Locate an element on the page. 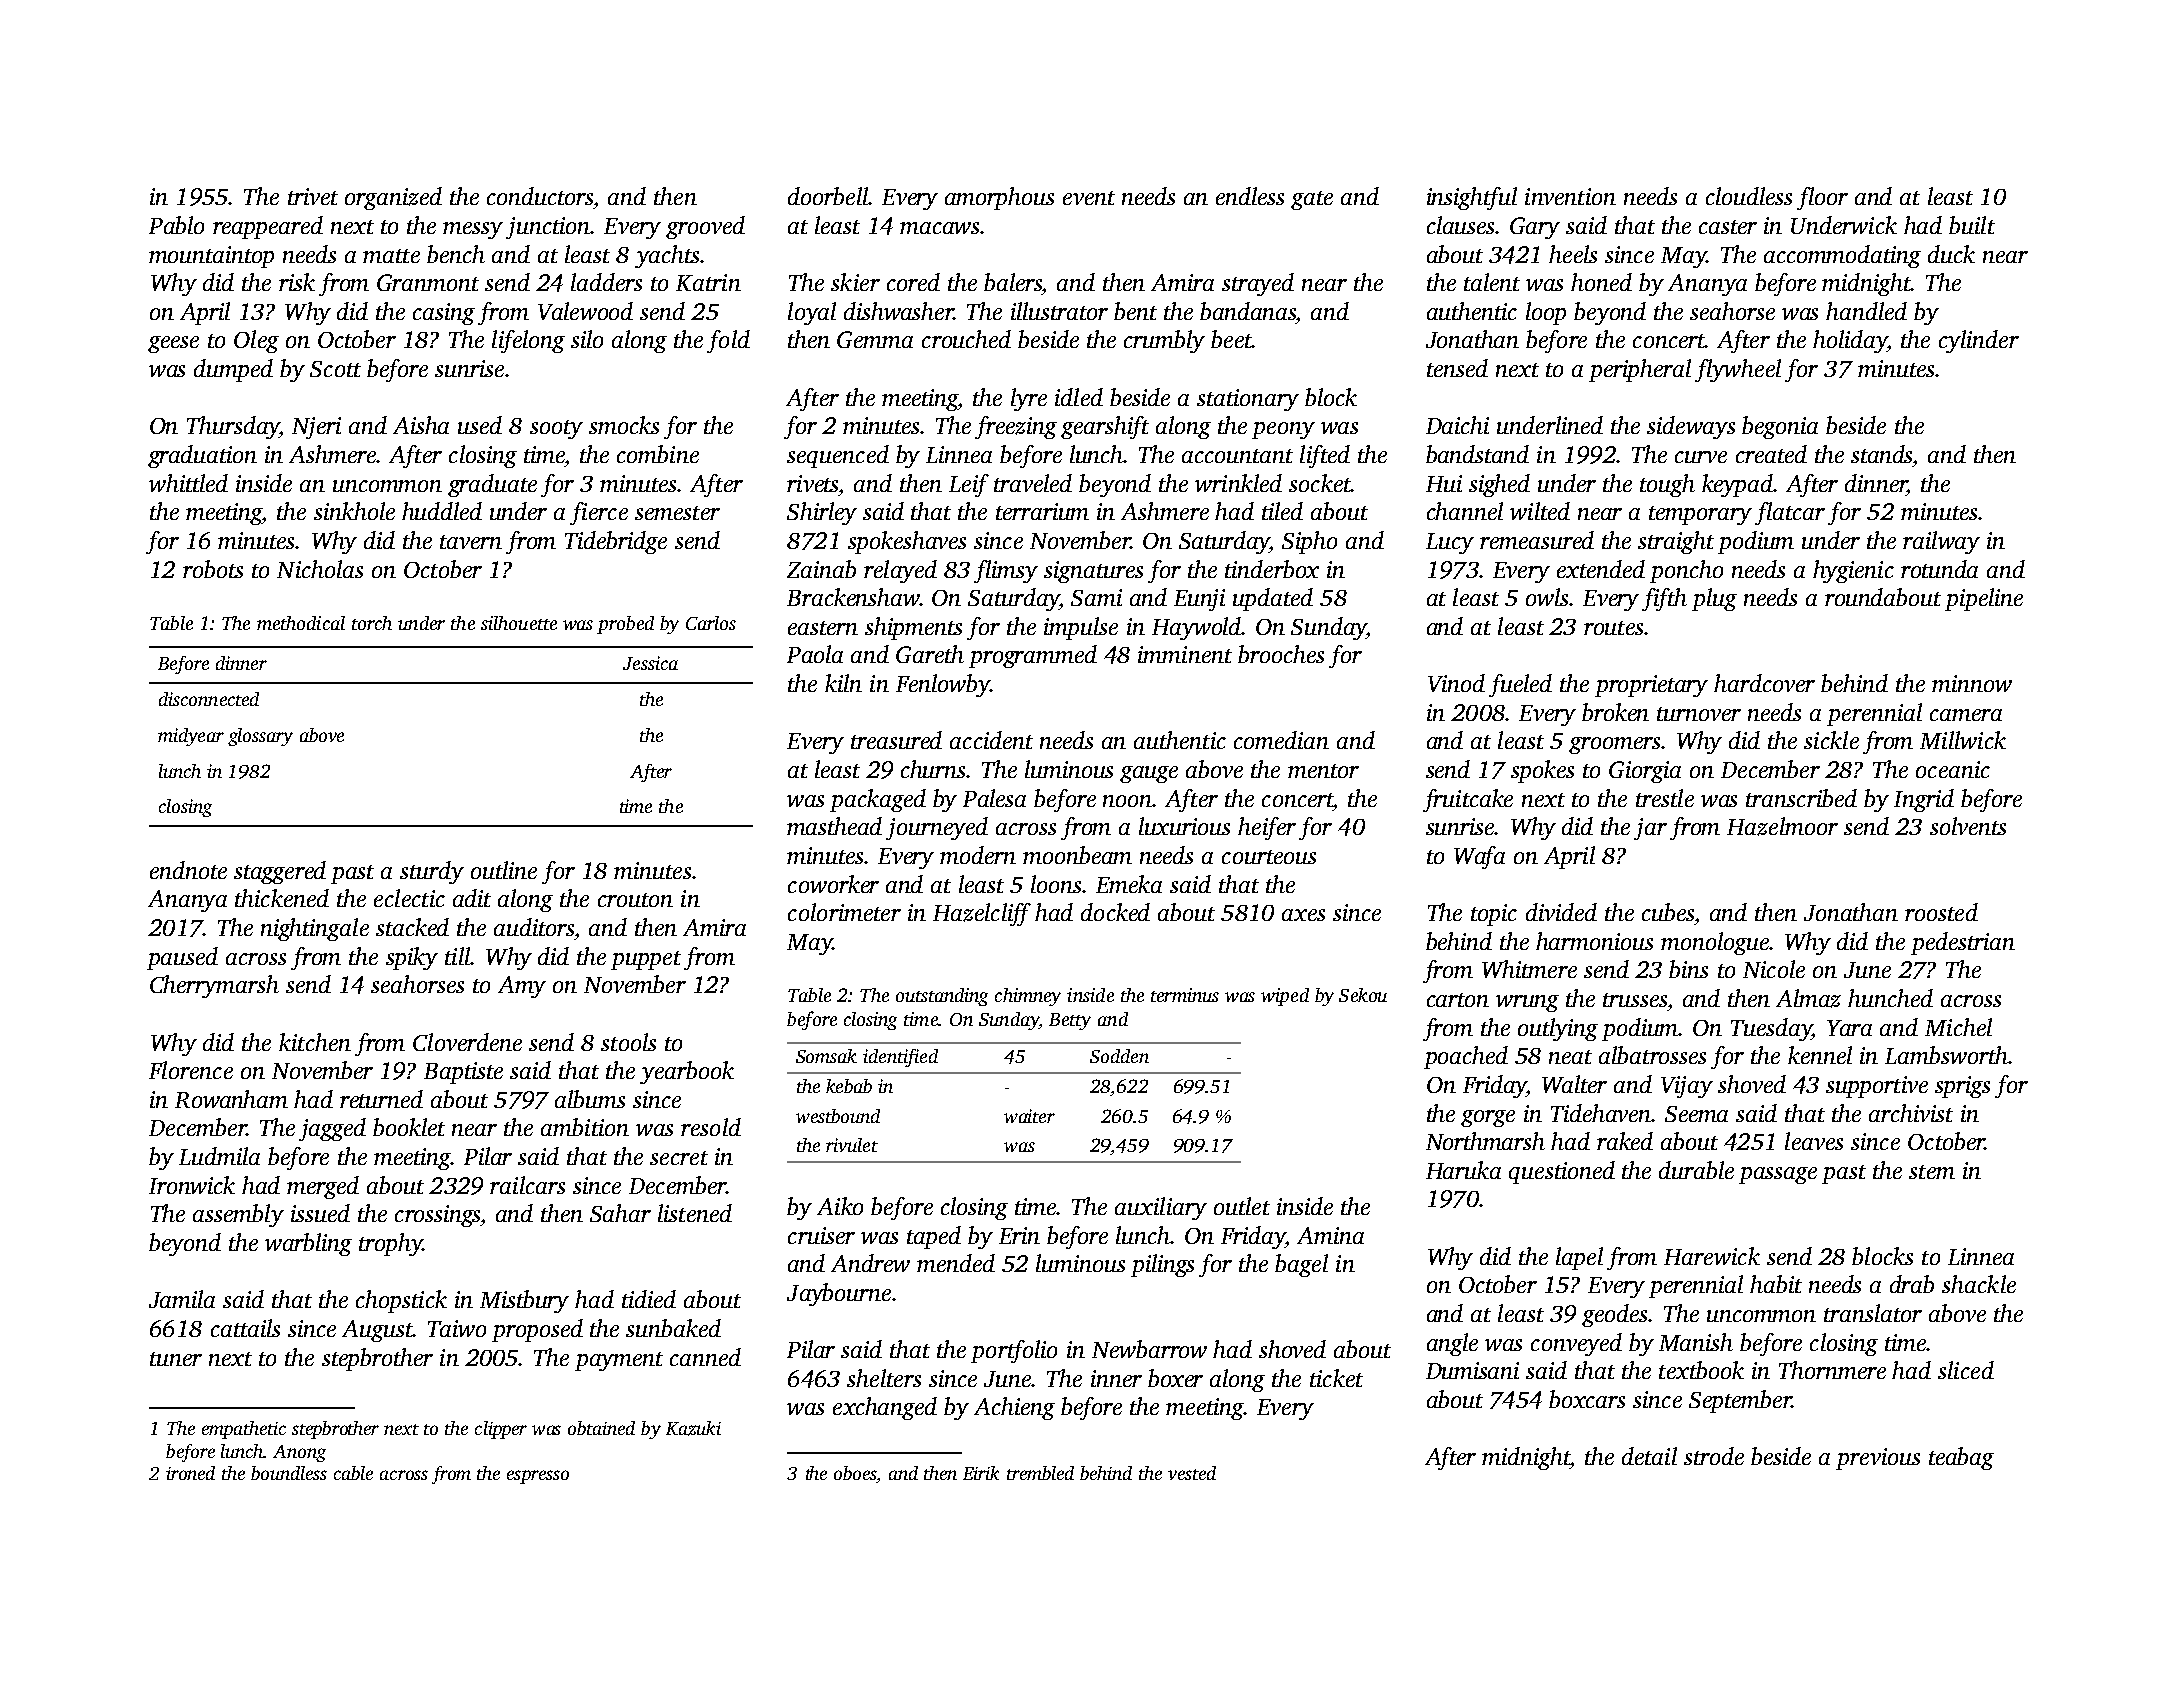 Image resolution: width=2178 pixels, height=1683 pixels. detail is located at coordinates (1649, 1456).
